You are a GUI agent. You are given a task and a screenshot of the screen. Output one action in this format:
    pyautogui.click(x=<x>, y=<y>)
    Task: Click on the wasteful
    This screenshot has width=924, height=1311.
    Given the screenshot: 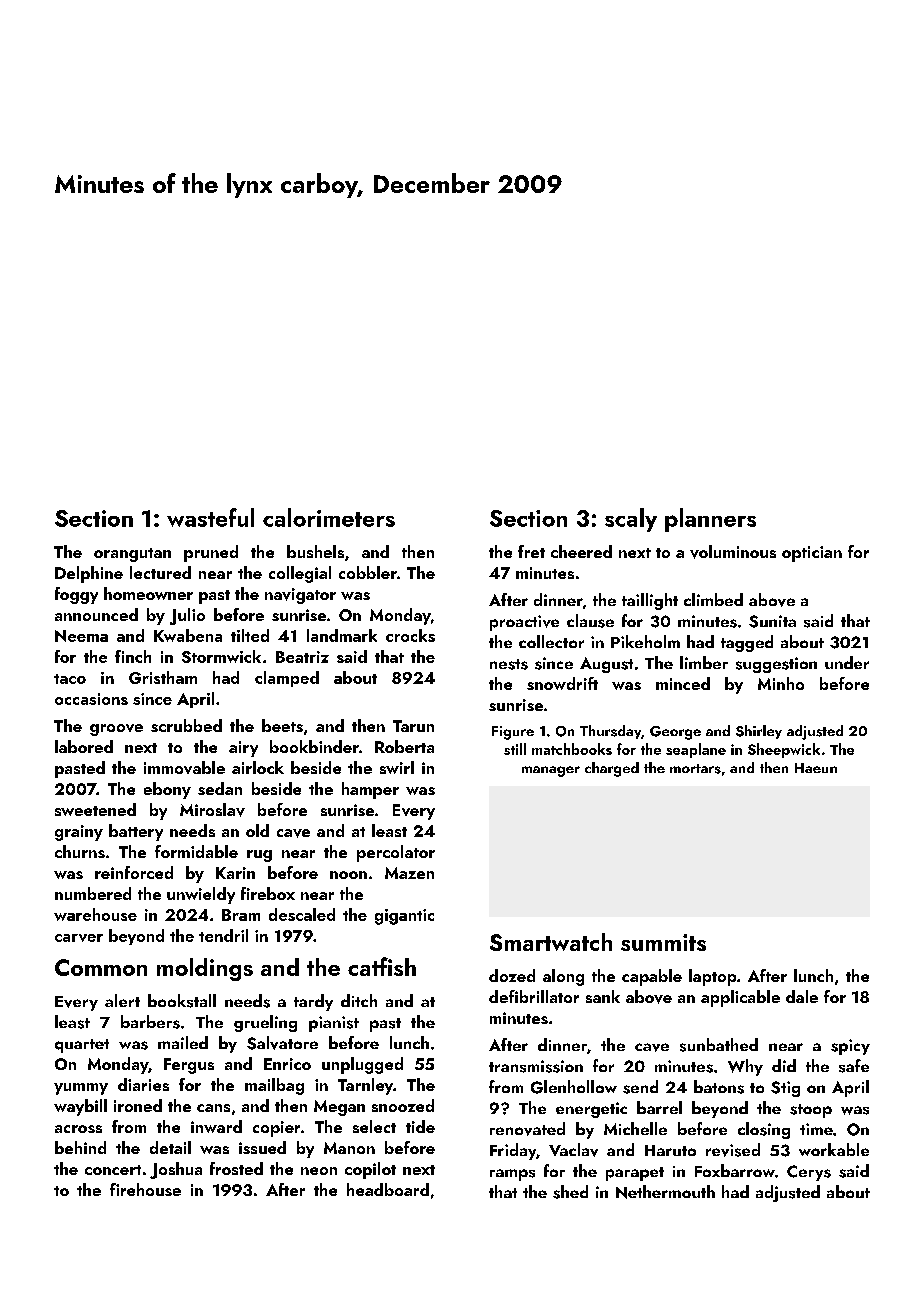 What is the action you would take?
    pyautogui.click(x=210, y=517)
